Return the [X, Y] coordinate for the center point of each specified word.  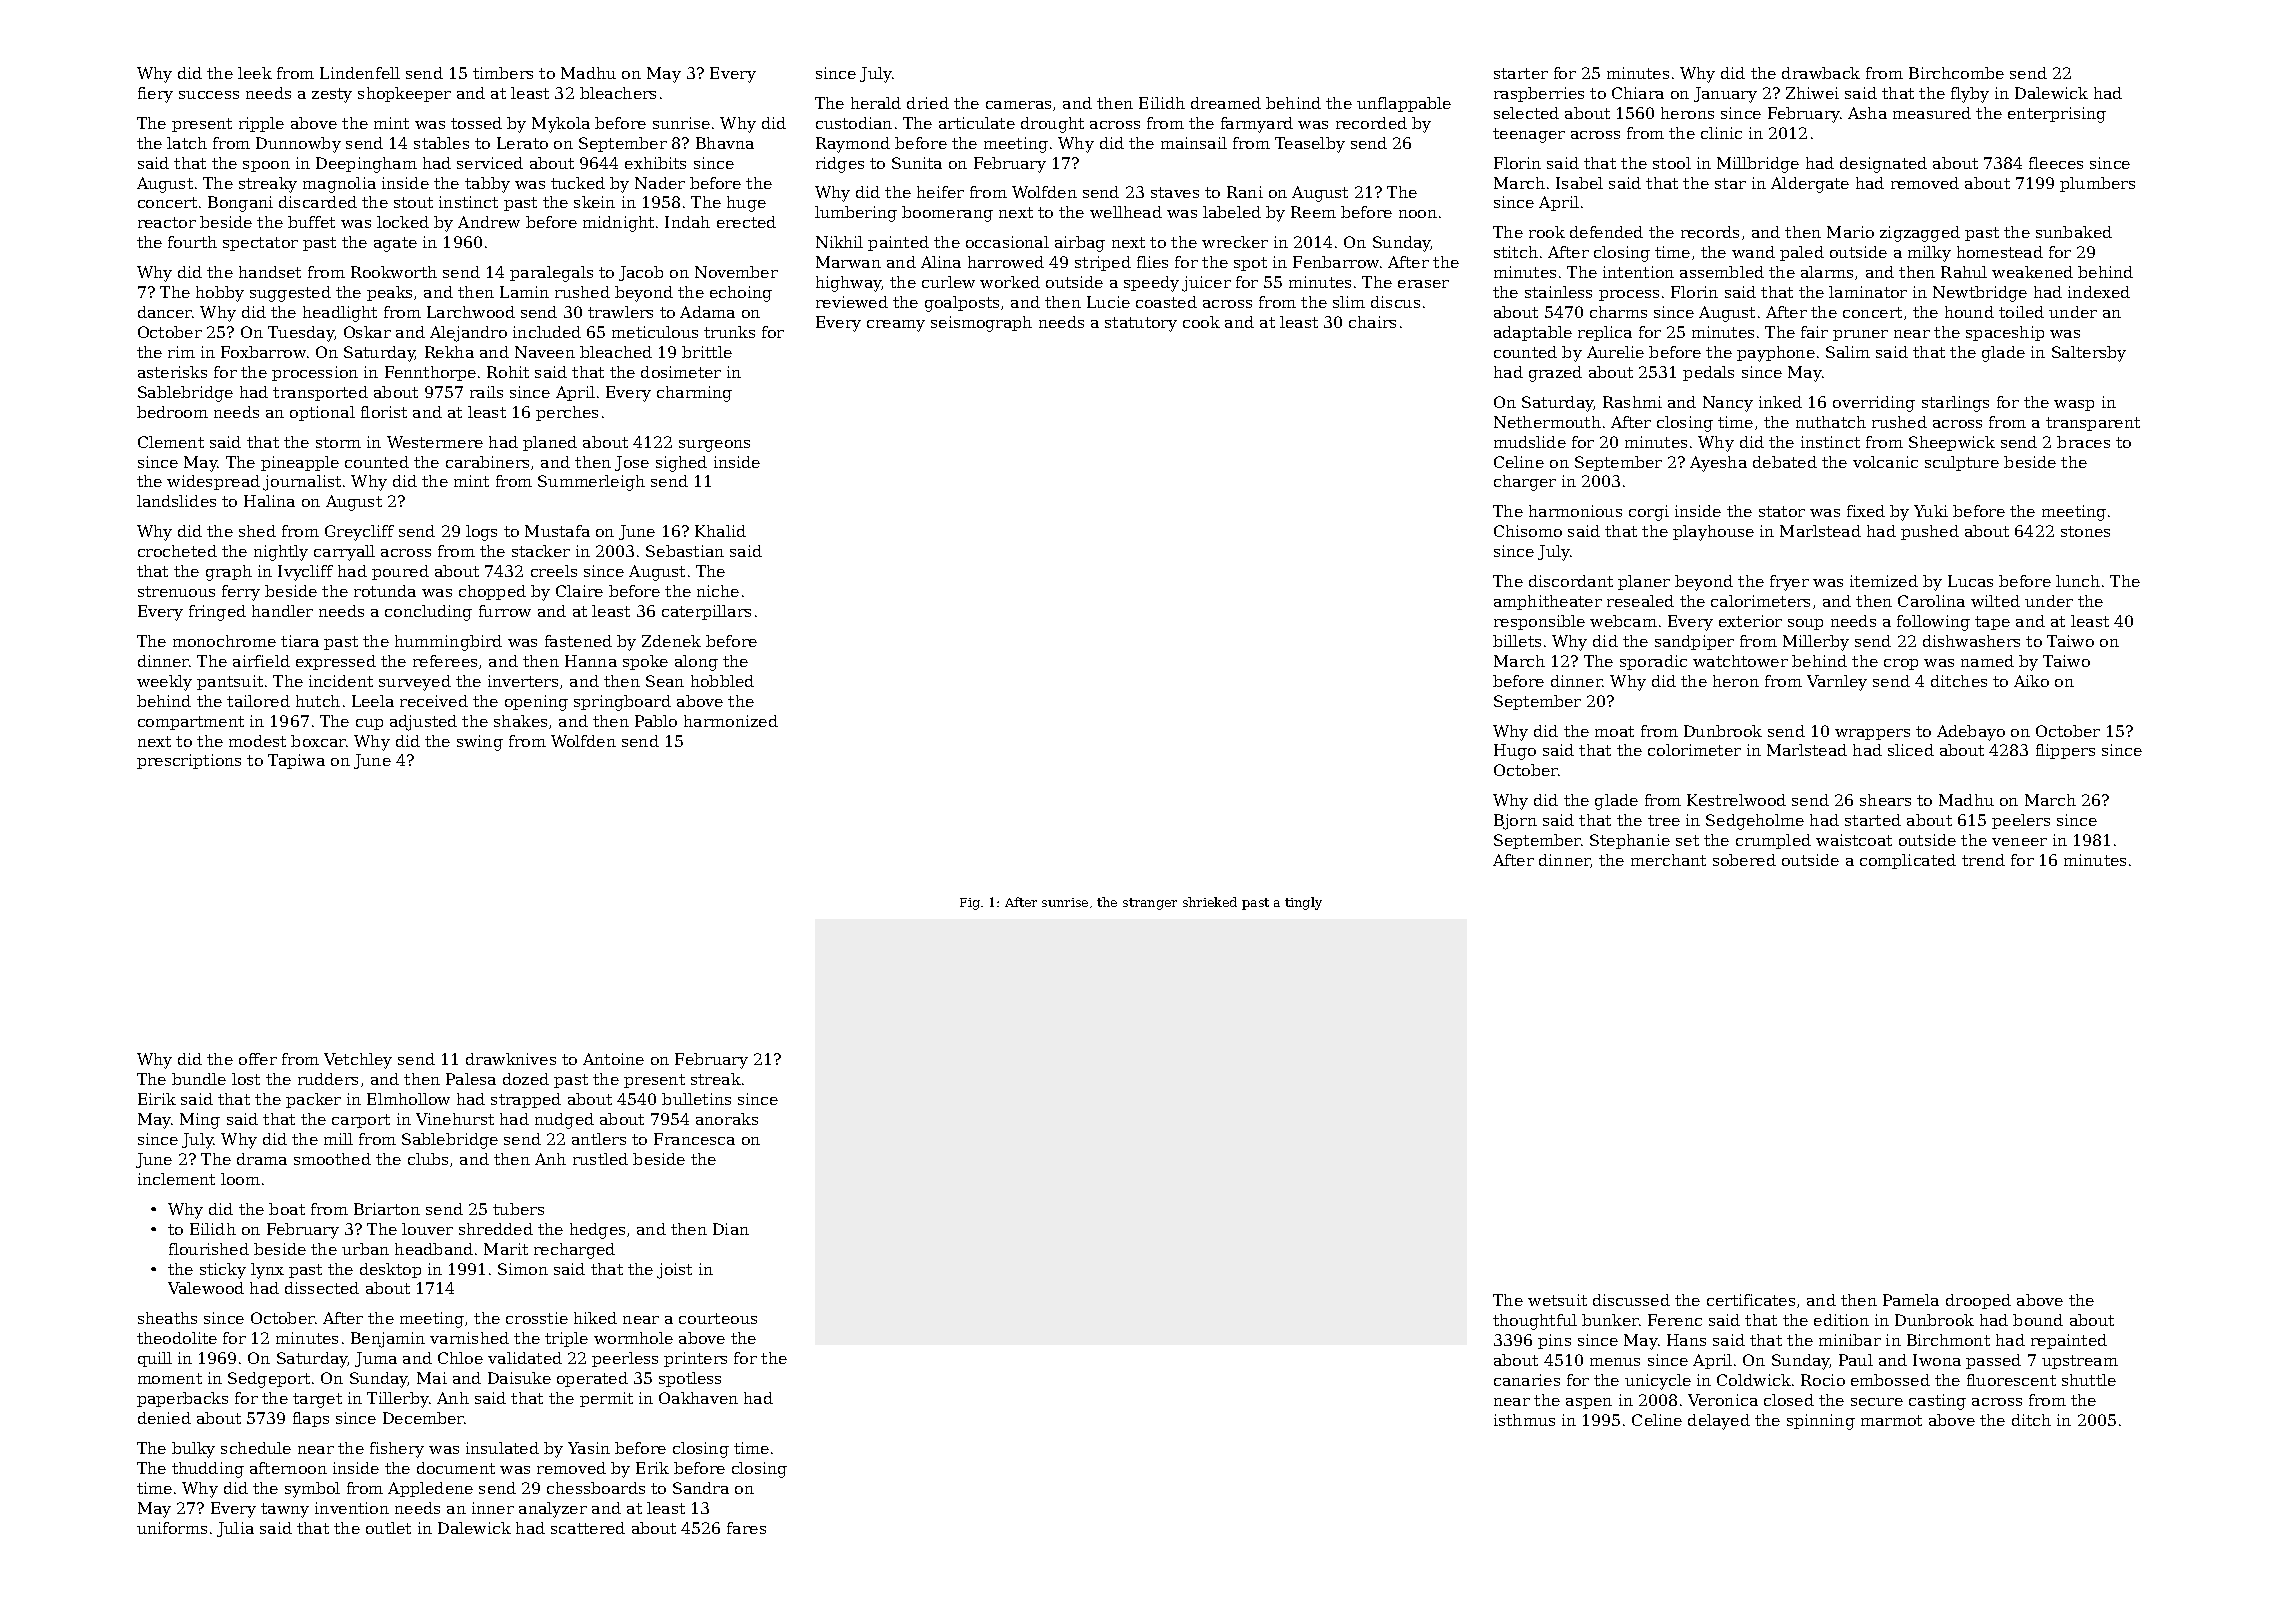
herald [876, 103]
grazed [1555, 374]
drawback [1821, 73]
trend [1983, 860]
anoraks [727, 1119]
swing [480, 743]
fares [746, 1528]
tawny [285, 1510]
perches [567, 413]
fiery [155, 95]
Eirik [157, 1099]
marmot [1891, 1420]
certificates [1751, 1300]
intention [1638, 272]
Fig [970, 904]
